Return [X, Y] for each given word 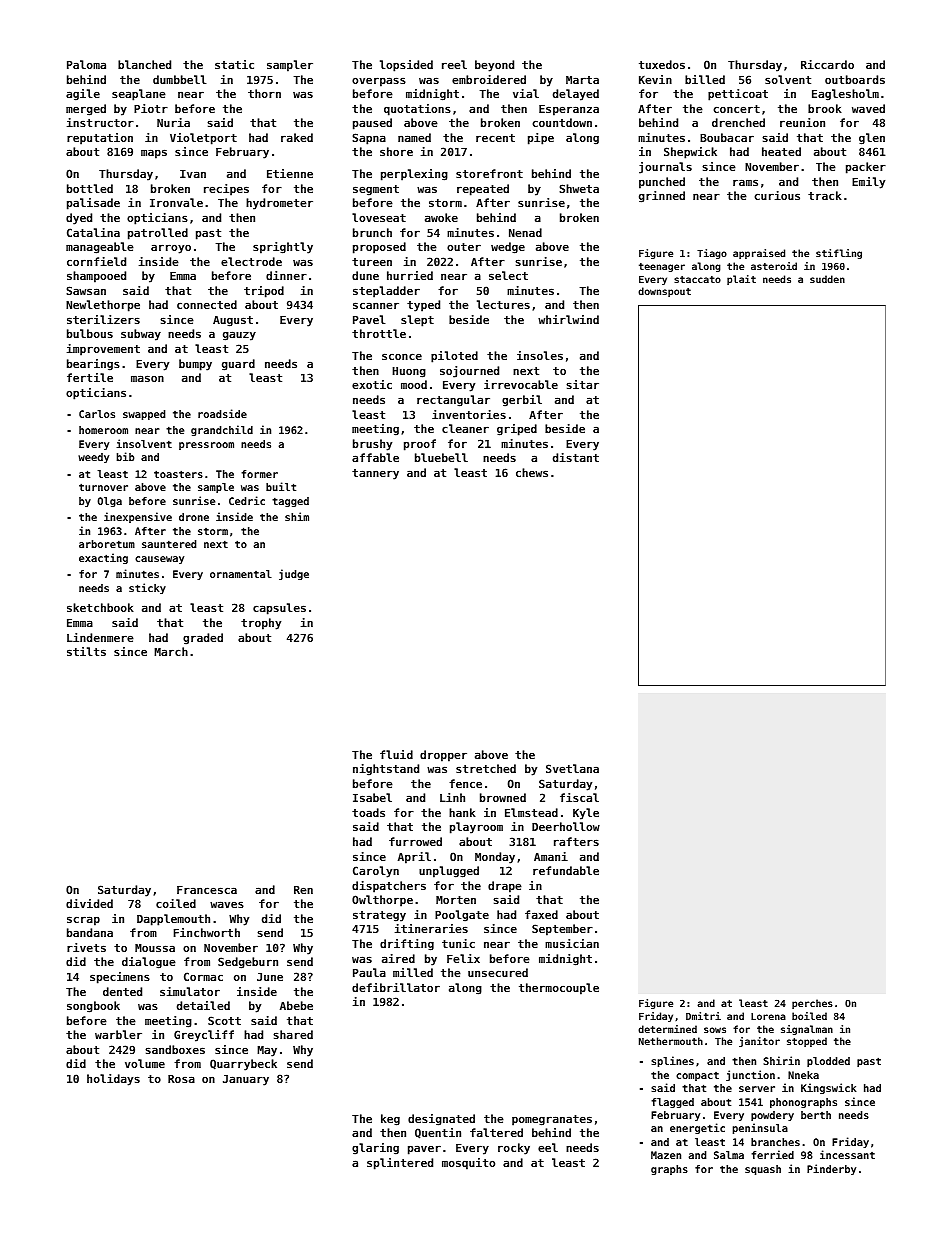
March [171, 651]
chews [532, 472]
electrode [251, 261]
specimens [120, 978]
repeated [483, 190]
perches [812, 1004]
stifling [839, 254]
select [508, 275]
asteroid [774, 266]
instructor [100, 122]
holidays [113, 1080]
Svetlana [572, 768]
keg [390, 1120]
